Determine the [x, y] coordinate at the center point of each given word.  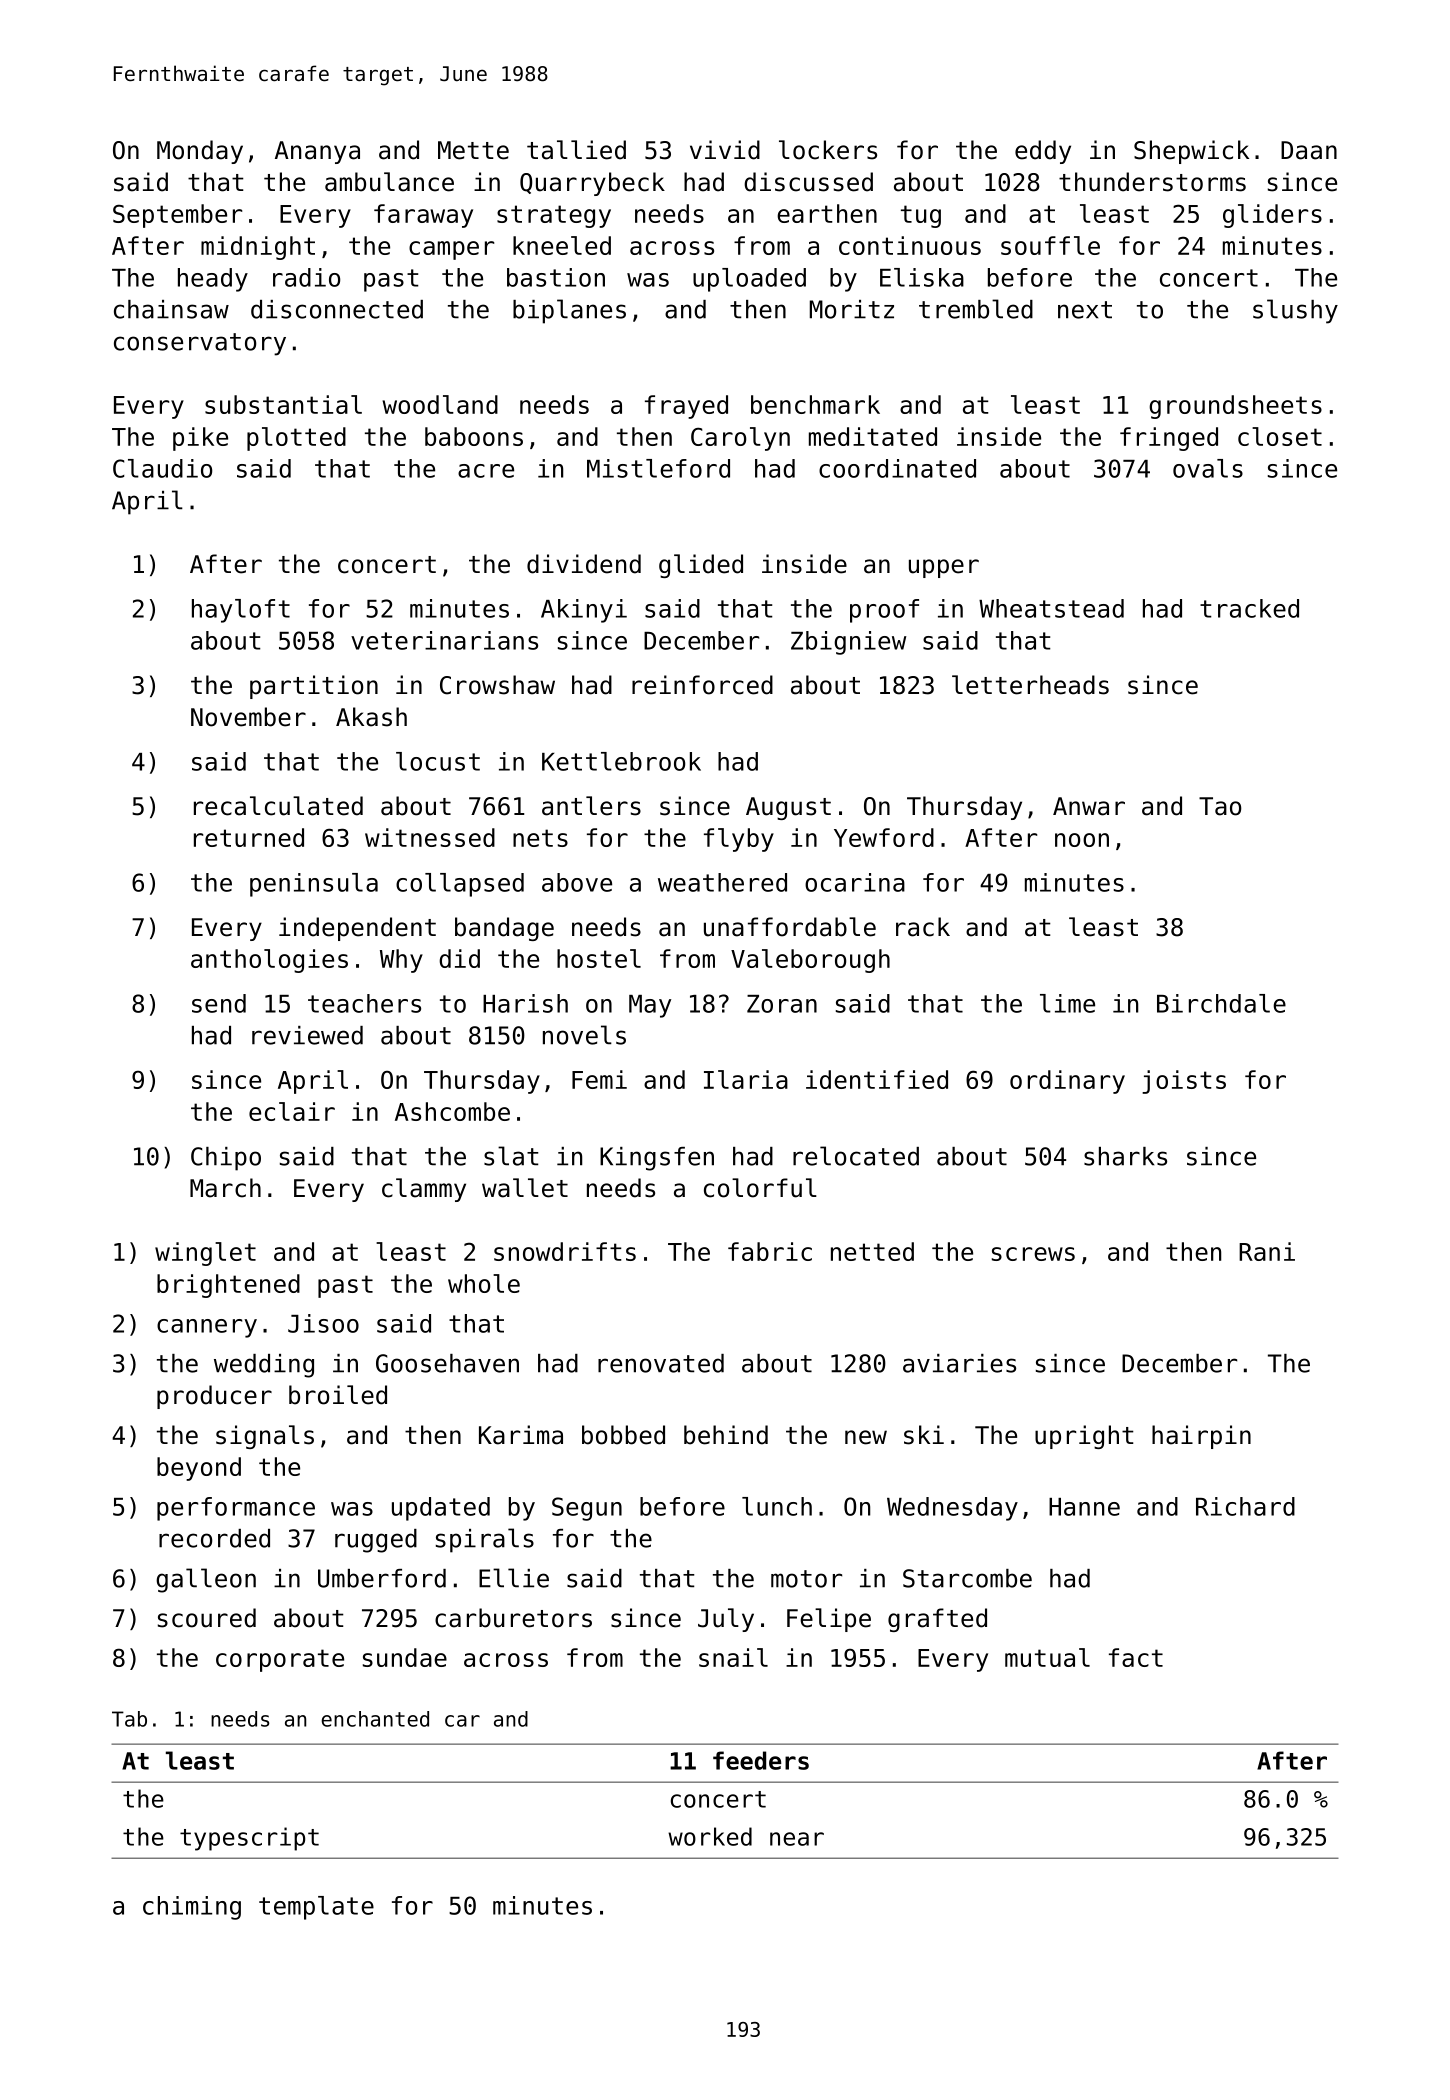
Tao [1220, 806]
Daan [1309, 150]
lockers [828, 150]
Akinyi [584, 611]
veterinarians [444, 640]
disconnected [337, 309]
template [316, 1908]
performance [236, 1509]
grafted [937, 1620]
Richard [1245, 1506]
